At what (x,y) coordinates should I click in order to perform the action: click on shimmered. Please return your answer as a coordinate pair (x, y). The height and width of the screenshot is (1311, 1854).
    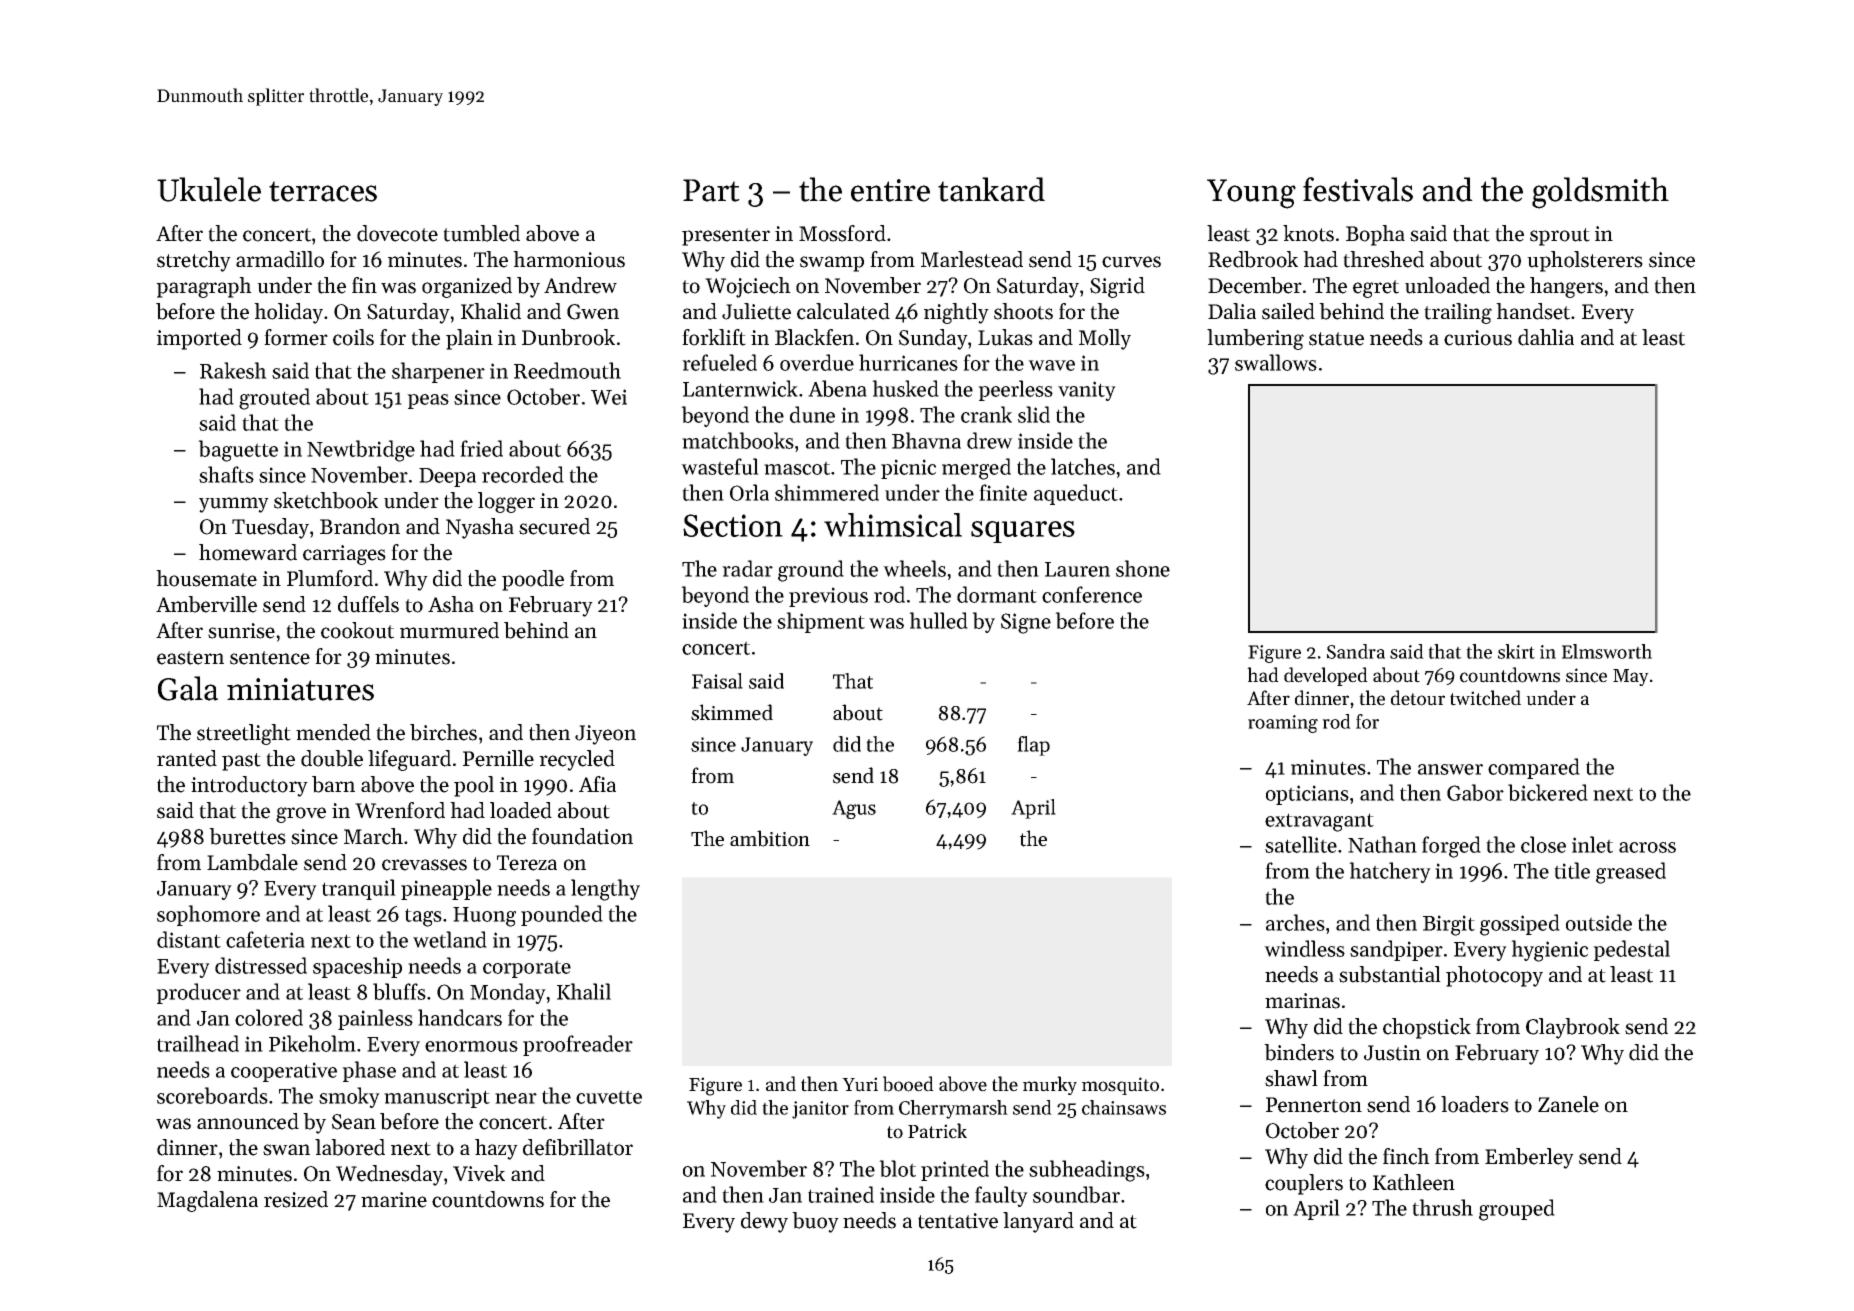
    Looking at the image, I should click on (827, 492).
